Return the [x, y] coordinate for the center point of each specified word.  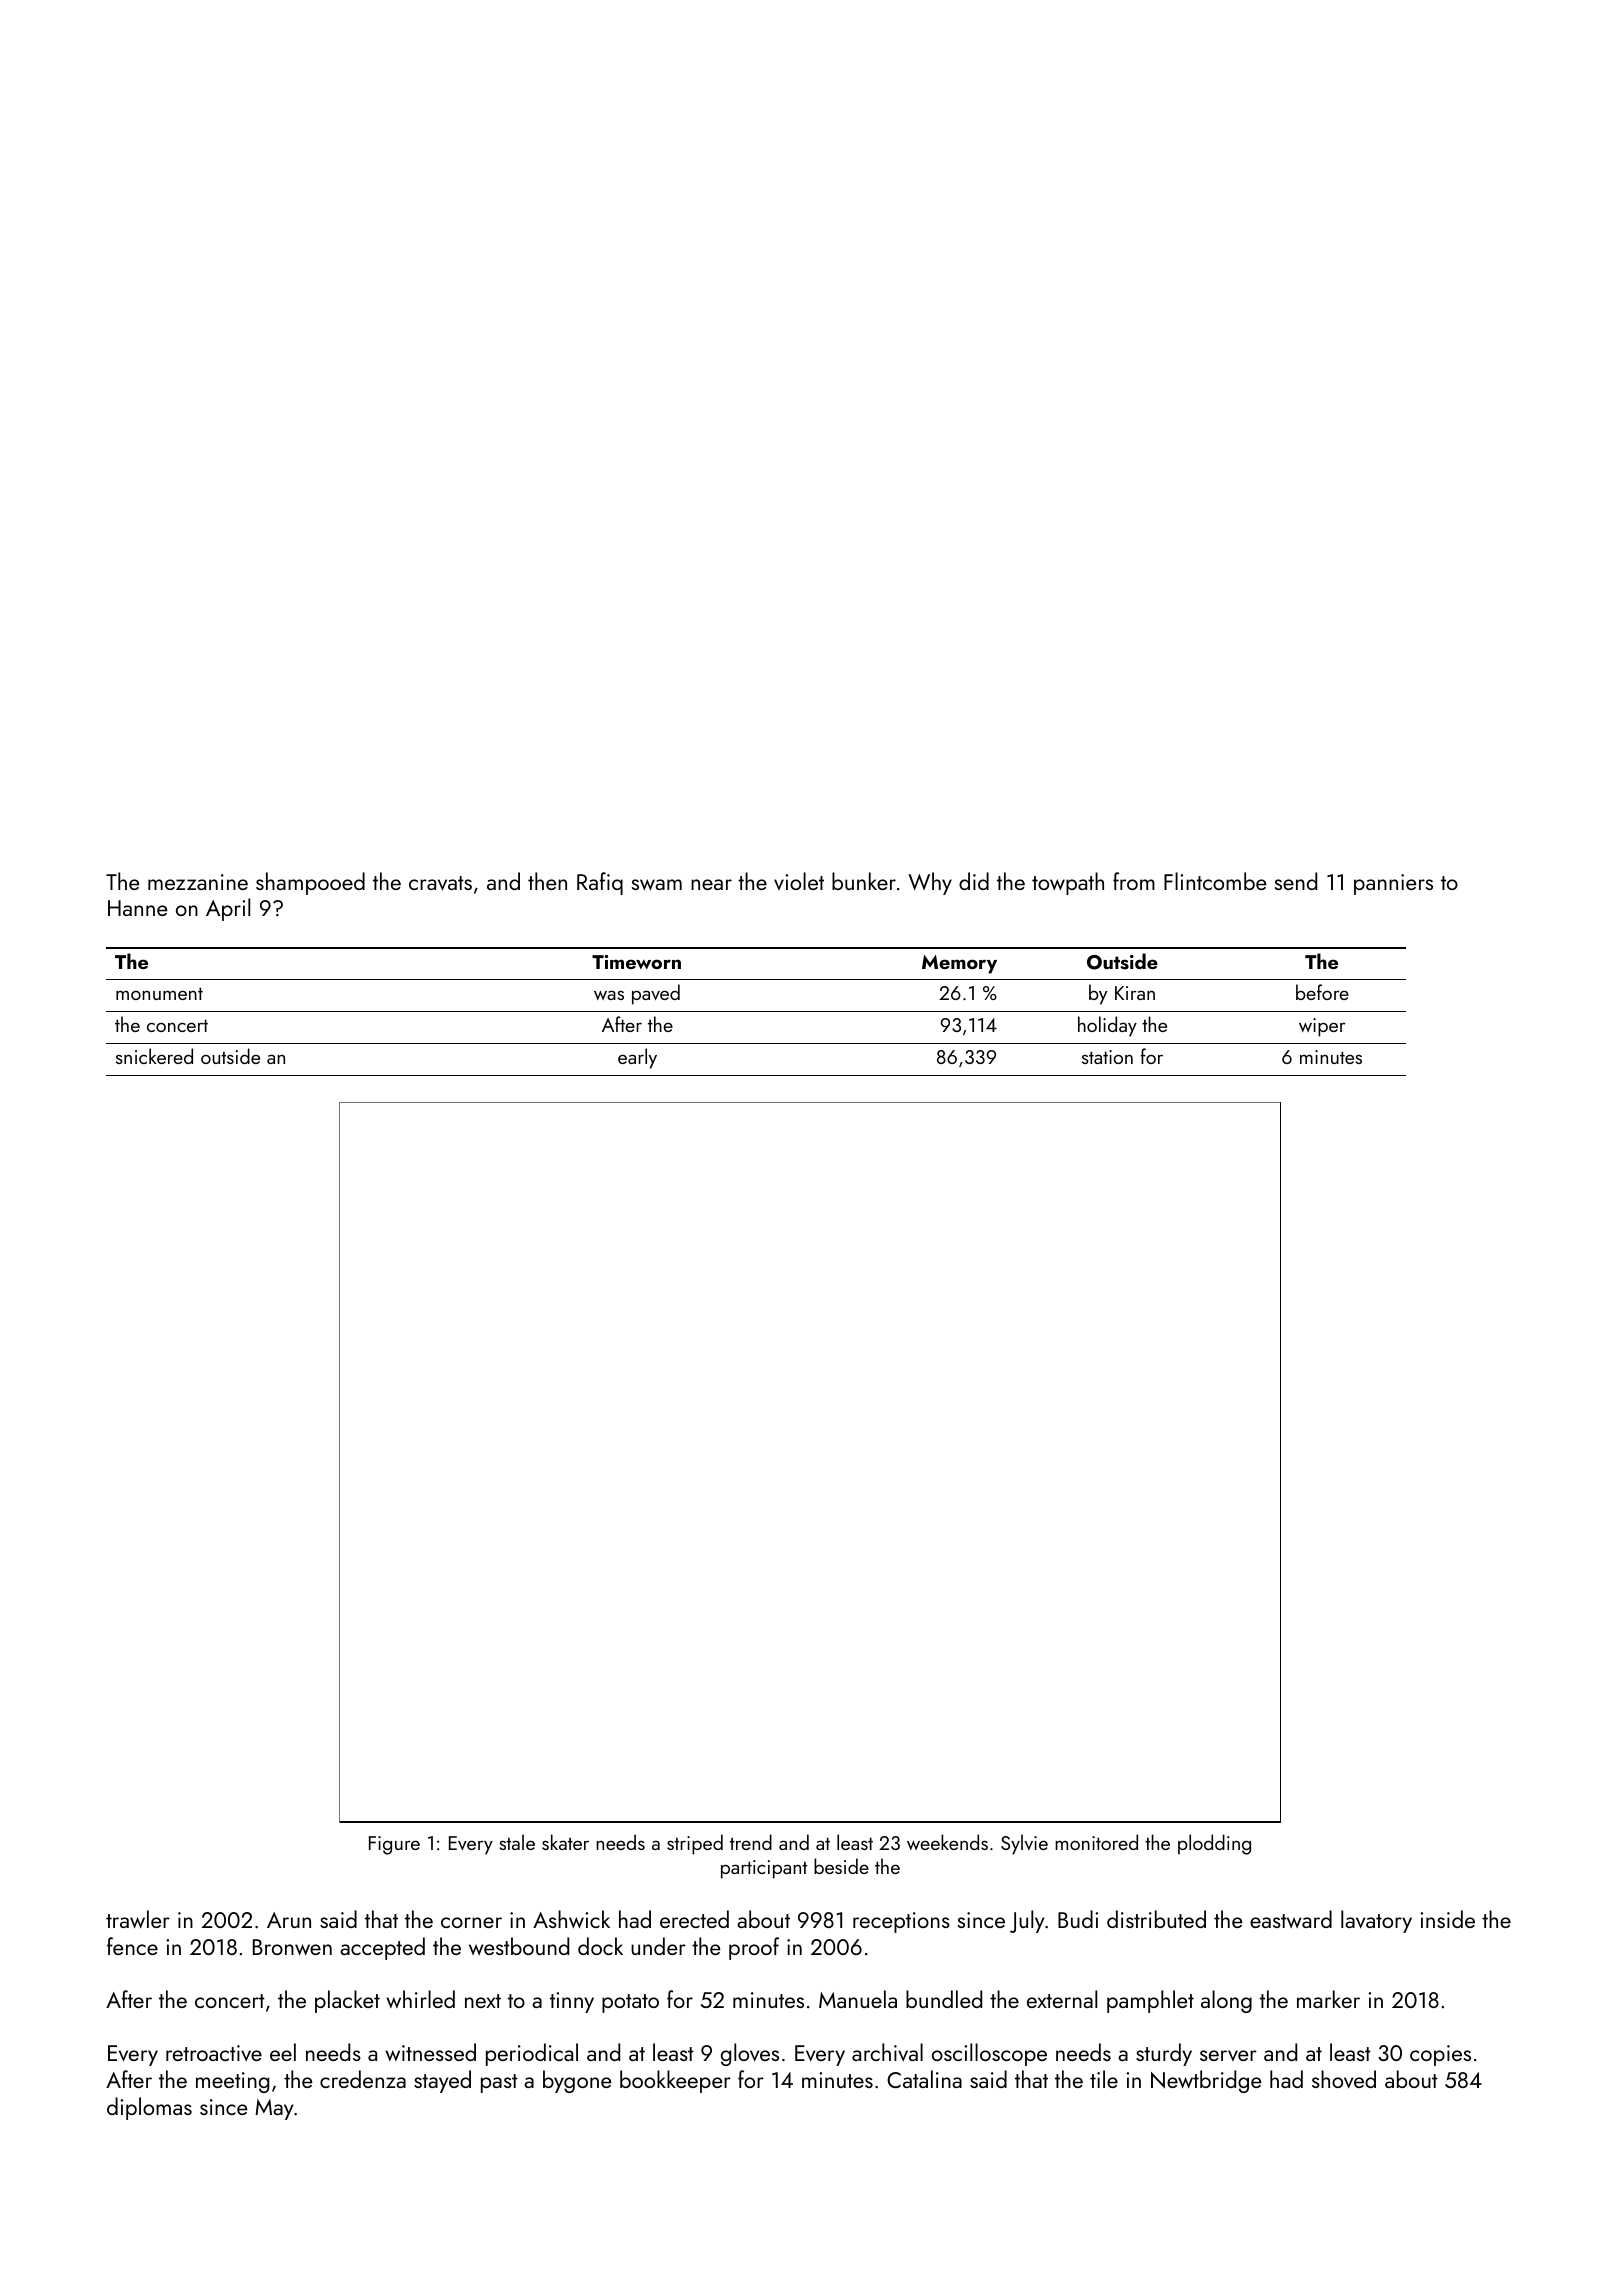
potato [630, 2003]
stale [517, 1842]
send [1296, 881]
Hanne [138, 908]
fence [132, 1946]
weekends [947, 1842]
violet [799, 881]
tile [1104, 2079]
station [1107, 1057]
